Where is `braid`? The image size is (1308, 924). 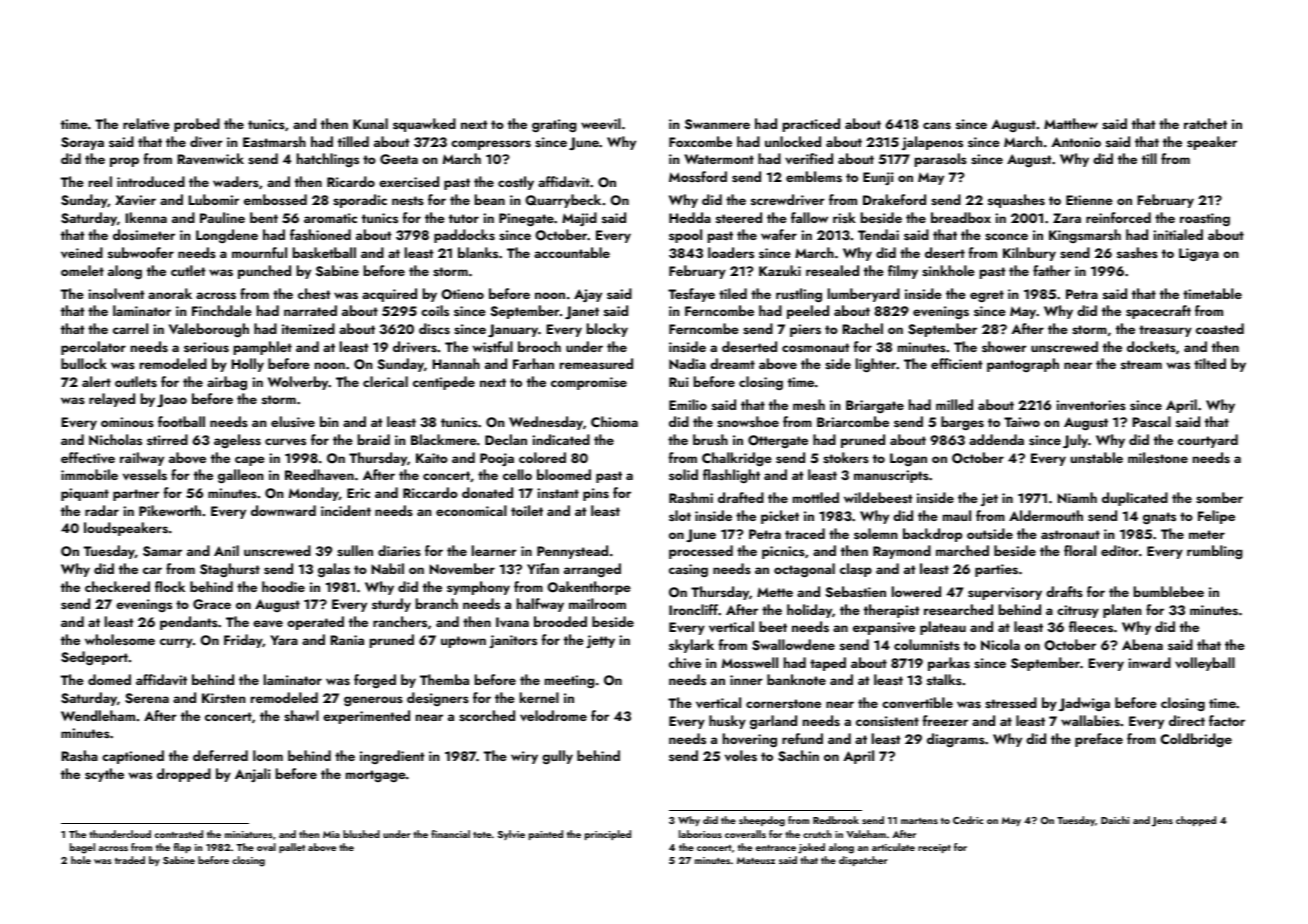
braid is located at coordinates (374, 439).
